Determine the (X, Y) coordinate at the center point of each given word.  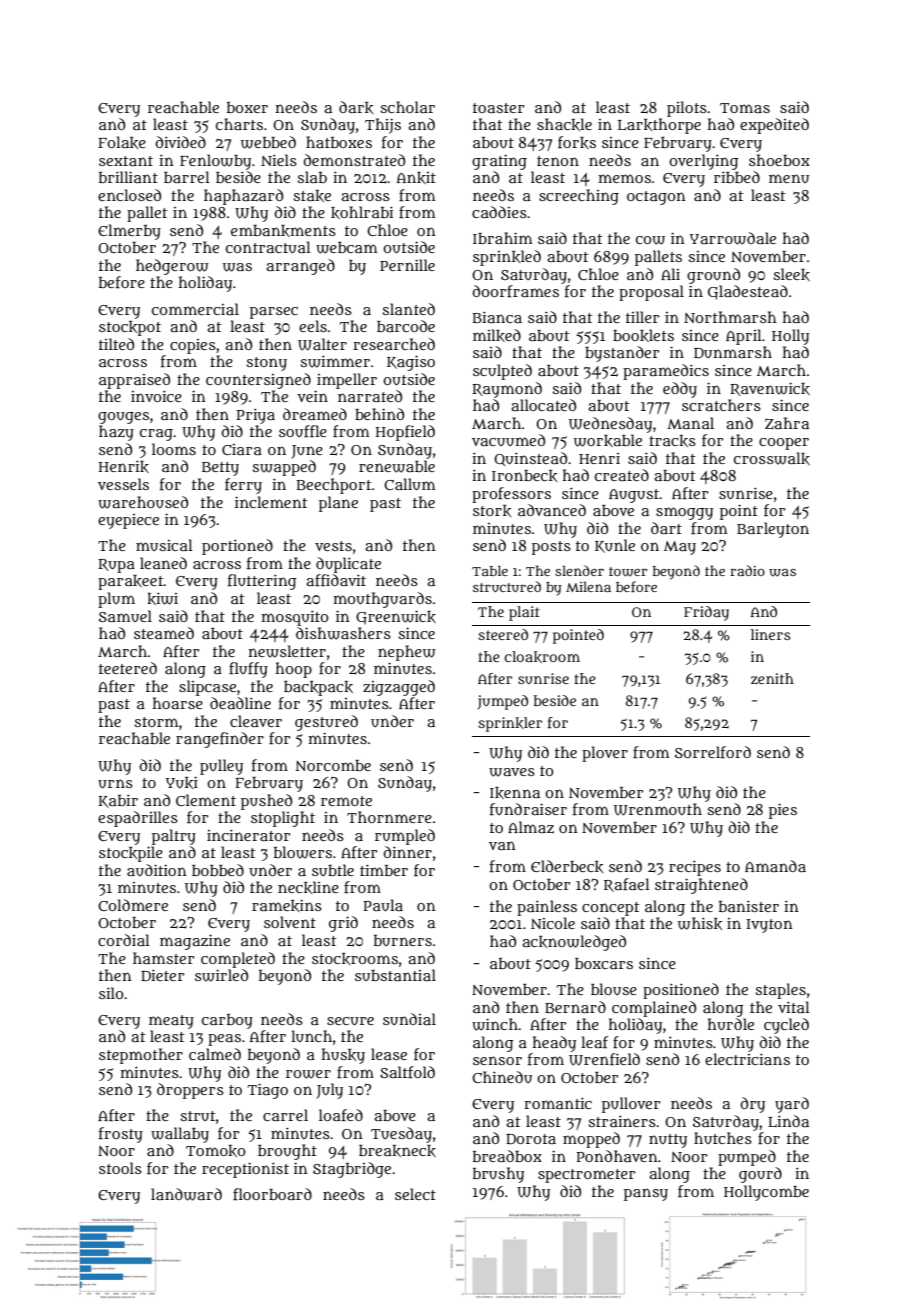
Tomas (745, 108)
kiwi (162, 598)
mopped (591, 1140)
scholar (407, 107)
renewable (397, 466)
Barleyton (773, 530)
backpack (318, 688)
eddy (680, 390)
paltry (174, 837)
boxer (247, 107)
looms (174, 449)
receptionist (245, 1170)
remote (346, 801)
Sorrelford (713, 752)
